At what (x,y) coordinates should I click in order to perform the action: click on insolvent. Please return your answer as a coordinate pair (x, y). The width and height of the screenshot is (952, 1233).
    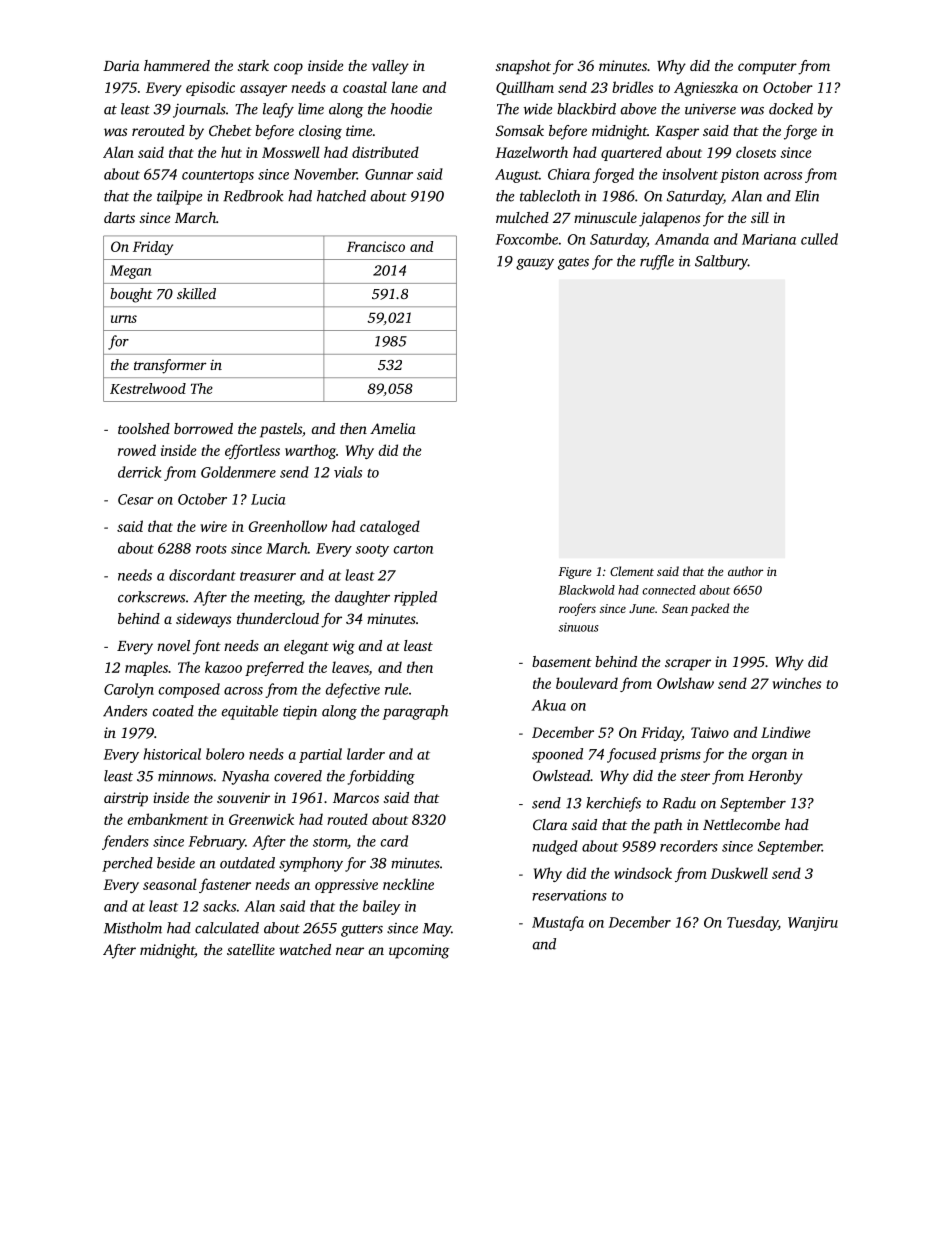
    Looking at the image, I should click on (690, 174).
